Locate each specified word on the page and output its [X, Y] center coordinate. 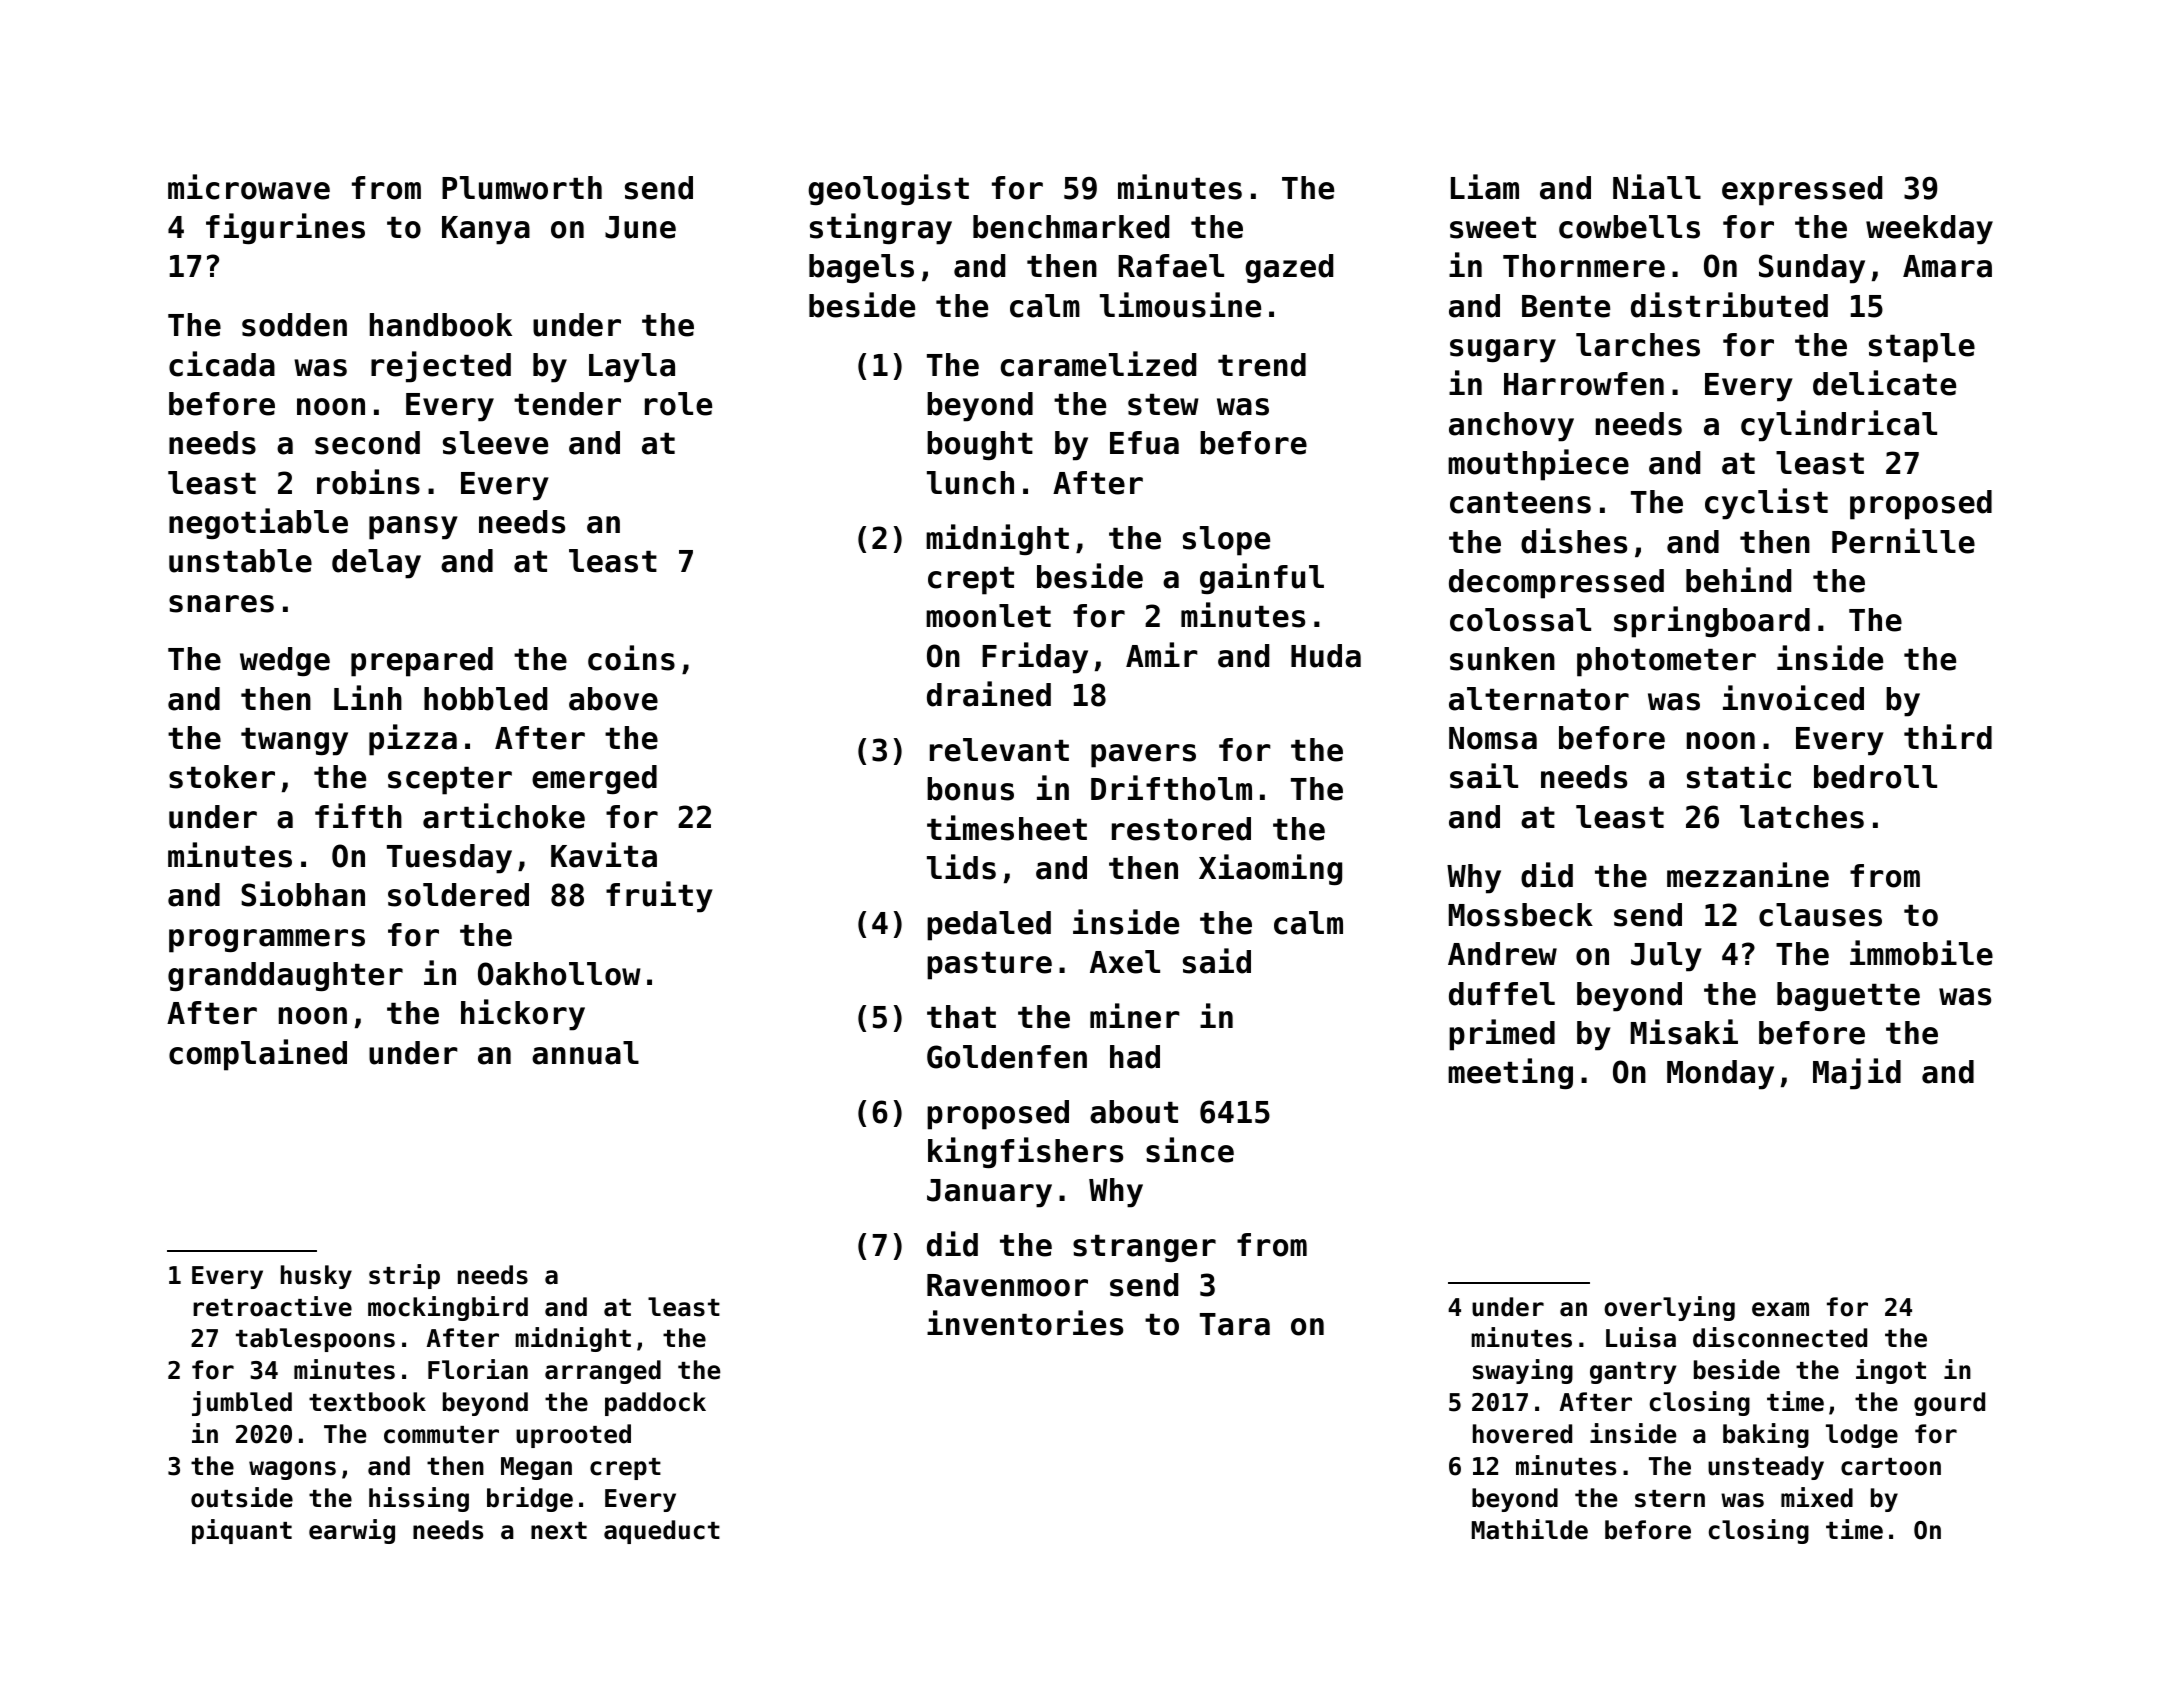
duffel [1502, 994]
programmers [267, 941]
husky [316, 1277]
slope [1226, 541]
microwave [249, 187]
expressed [1802, 191]
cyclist [1766, 504]
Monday [1720, 1075]
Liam [1485, 187]
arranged [603, 1372]
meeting [1510, 1073]
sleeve [495, 443]
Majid [1857, 1074]
